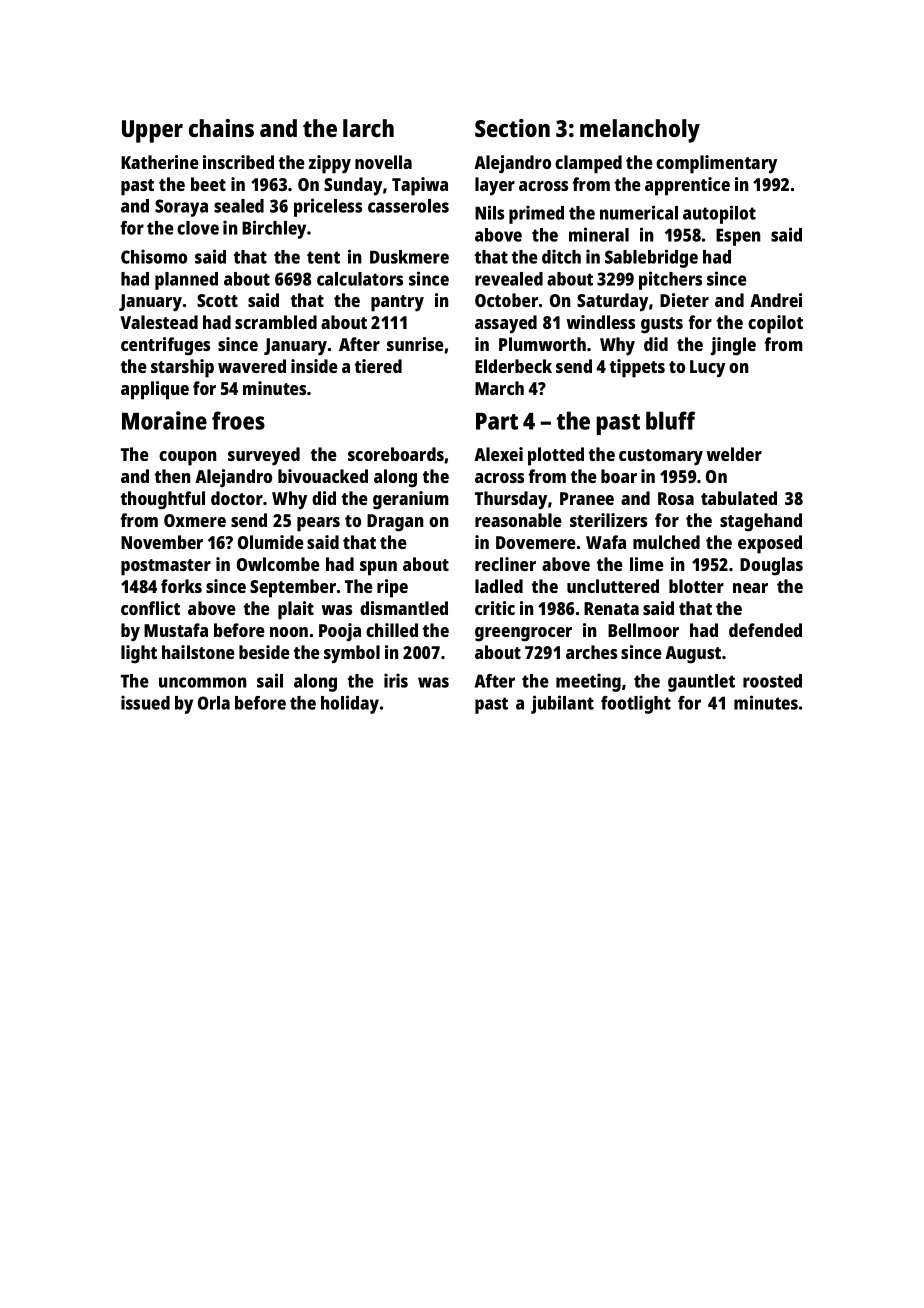 This screenshot has height=1308, width=924. Describe the element at coordinates (640, 131) in the screenshot. I see `melancholy` at that location.
